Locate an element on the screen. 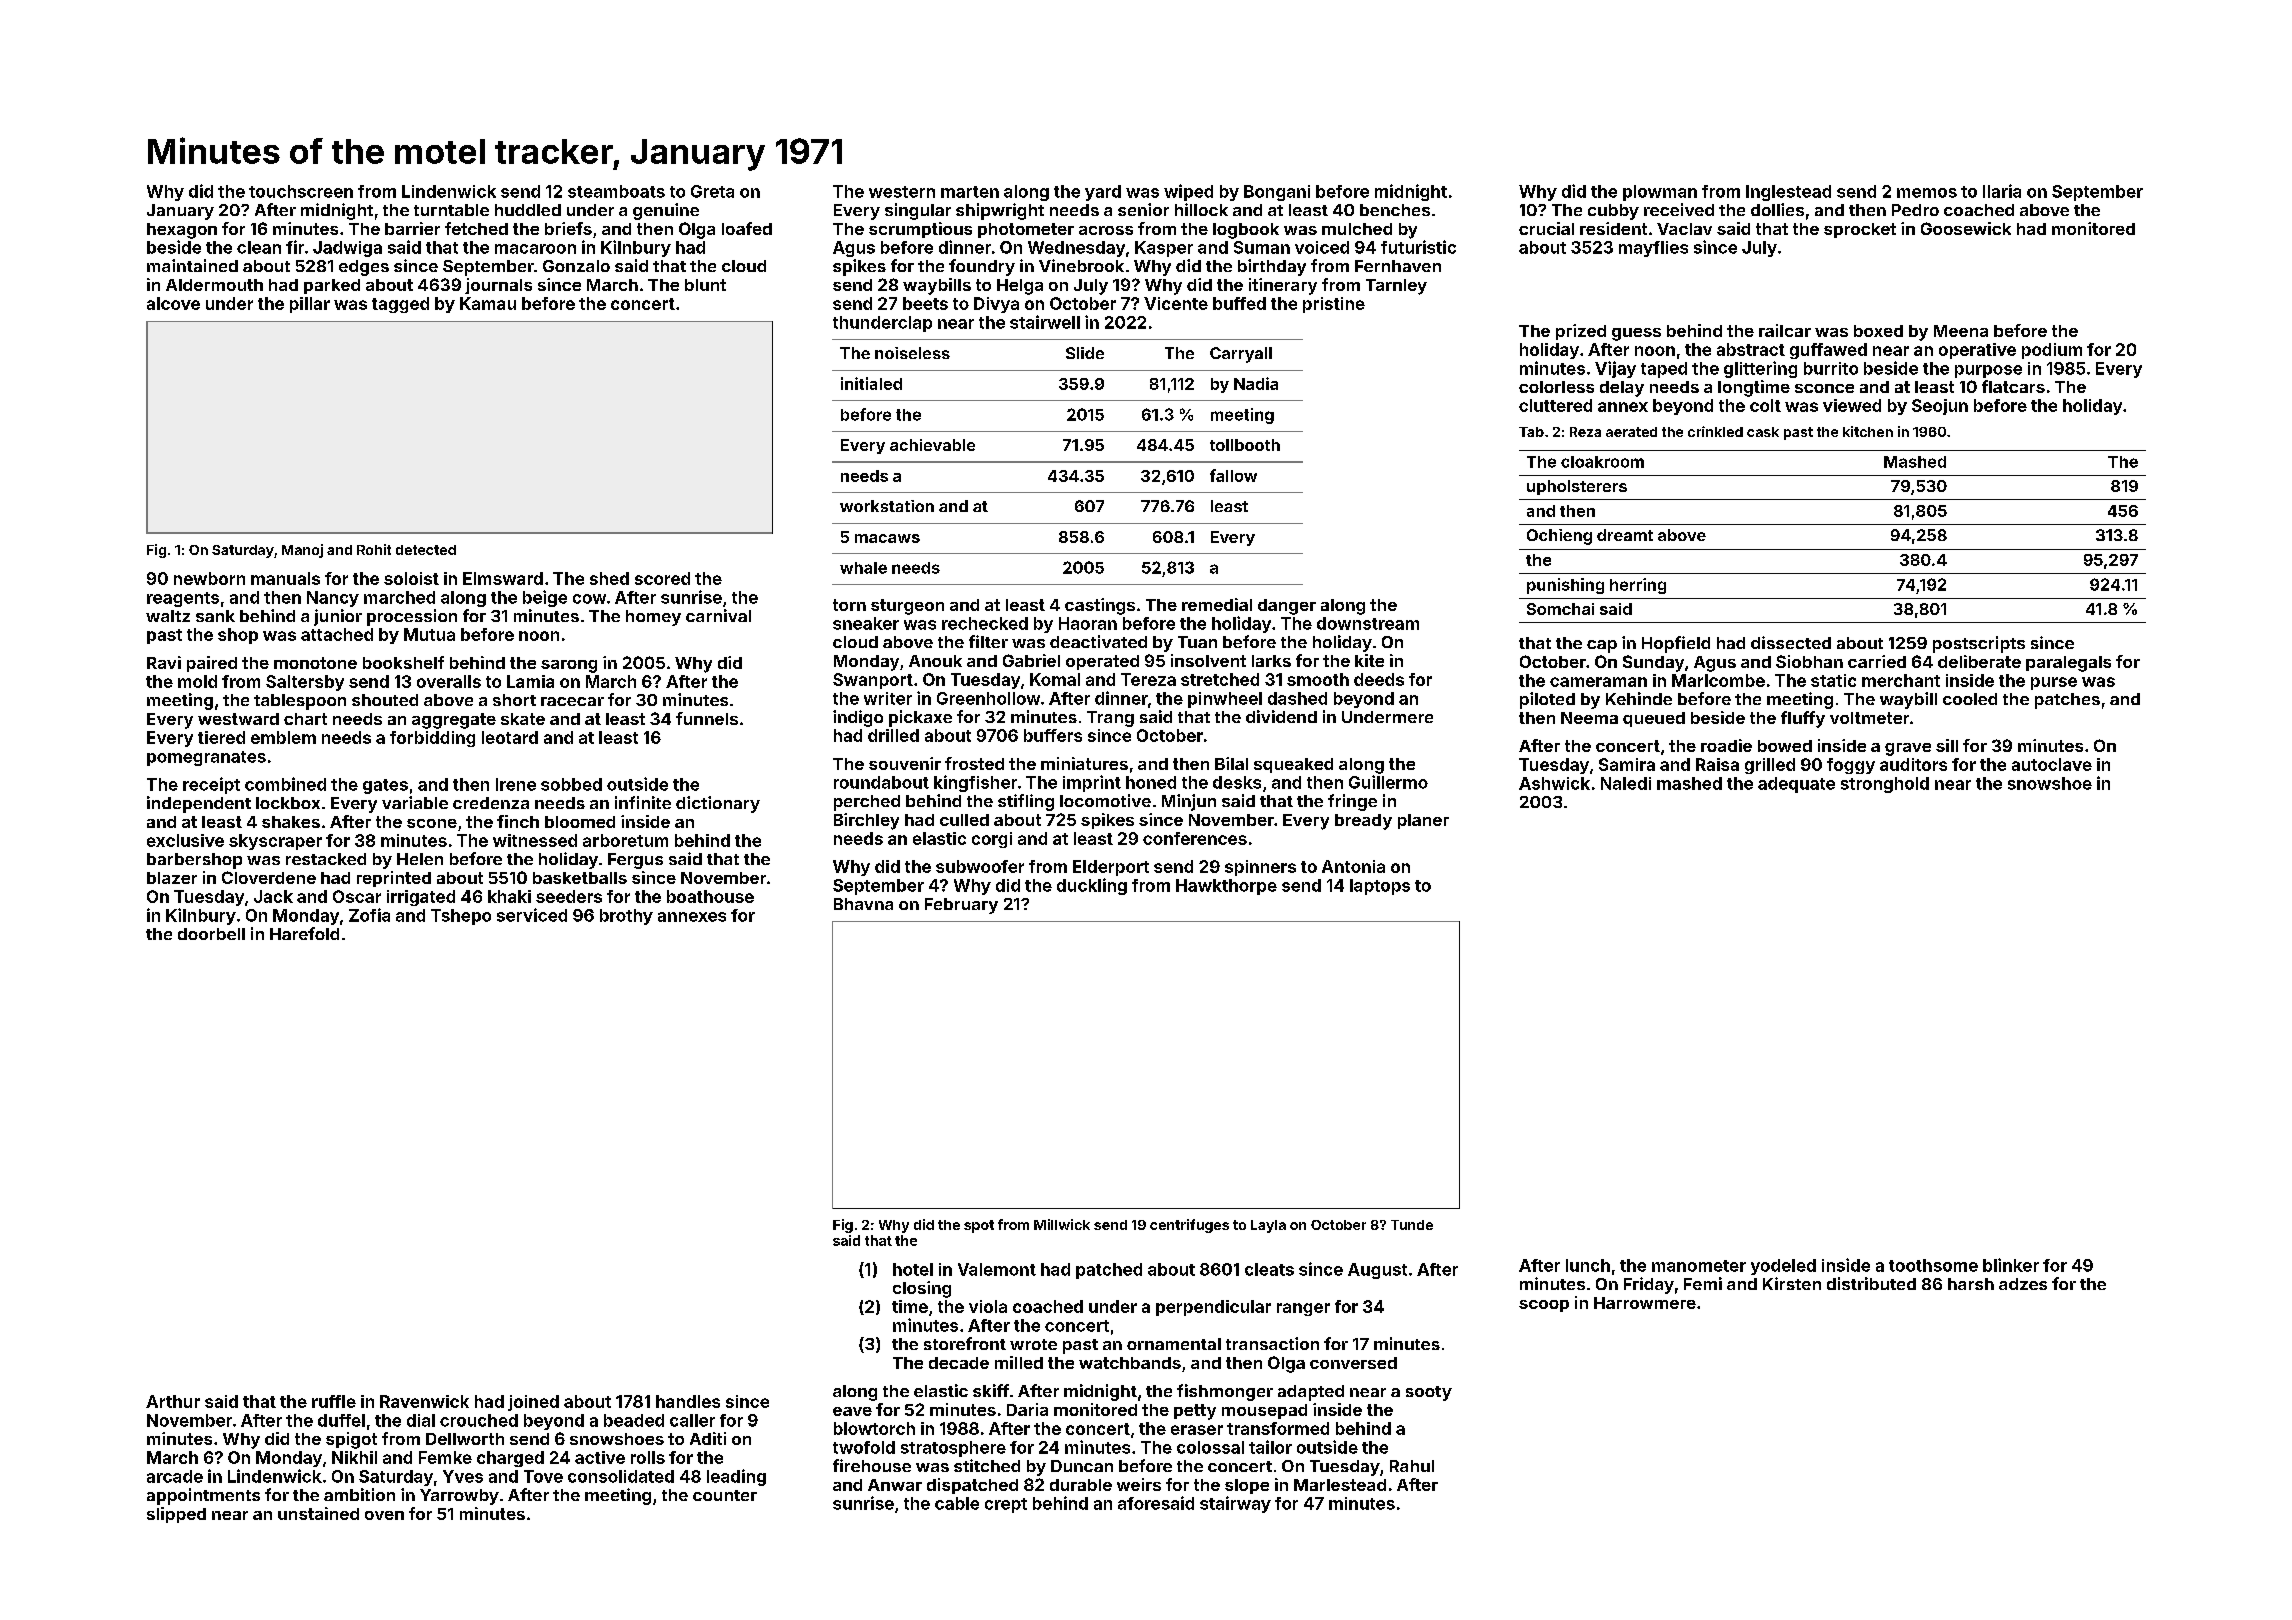 Image resolution: width=2292 pixels, height=1620 pixels. doorbell is located at coordinates (211, 934).
